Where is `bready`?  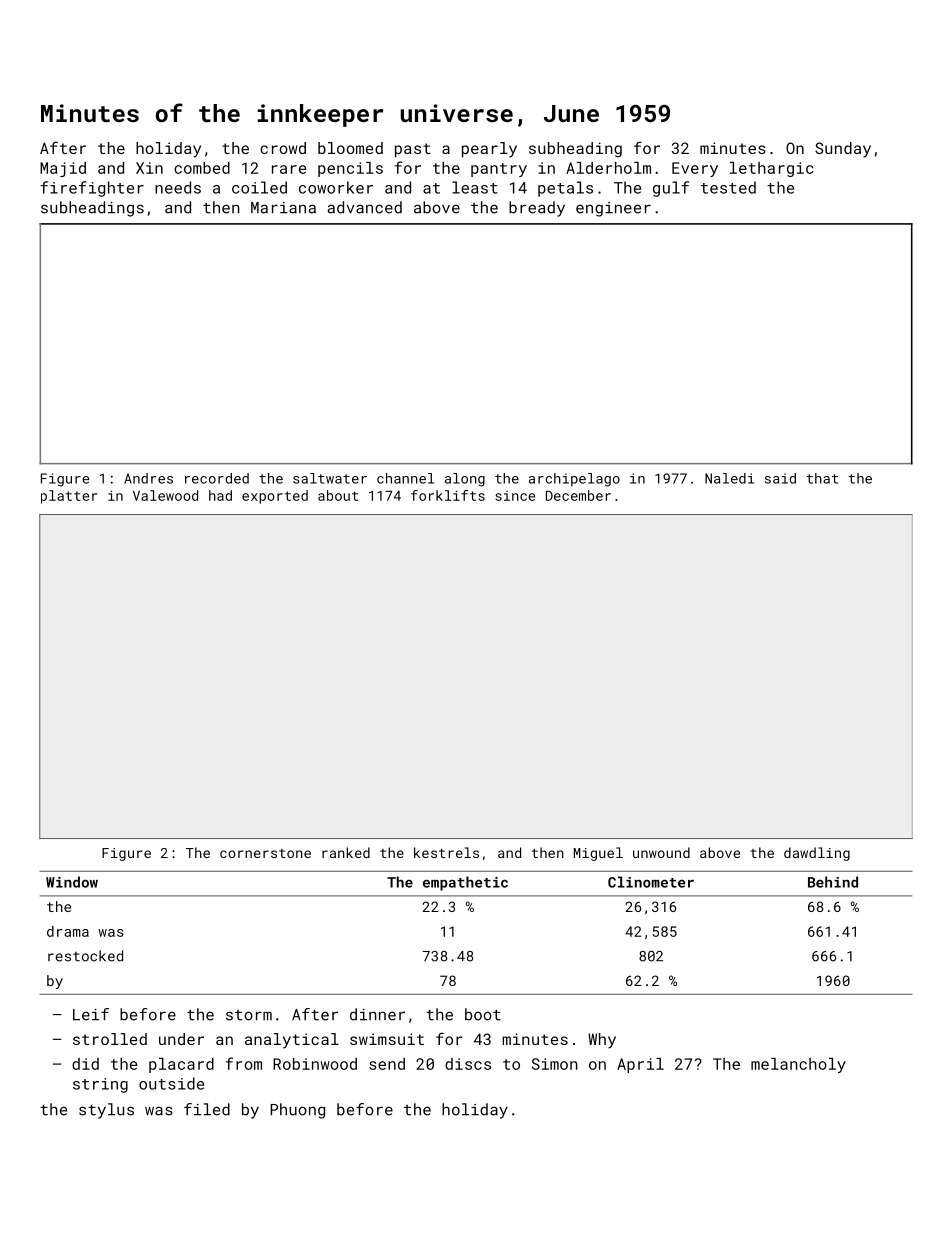
bready is located at coordinates (537, 209).
